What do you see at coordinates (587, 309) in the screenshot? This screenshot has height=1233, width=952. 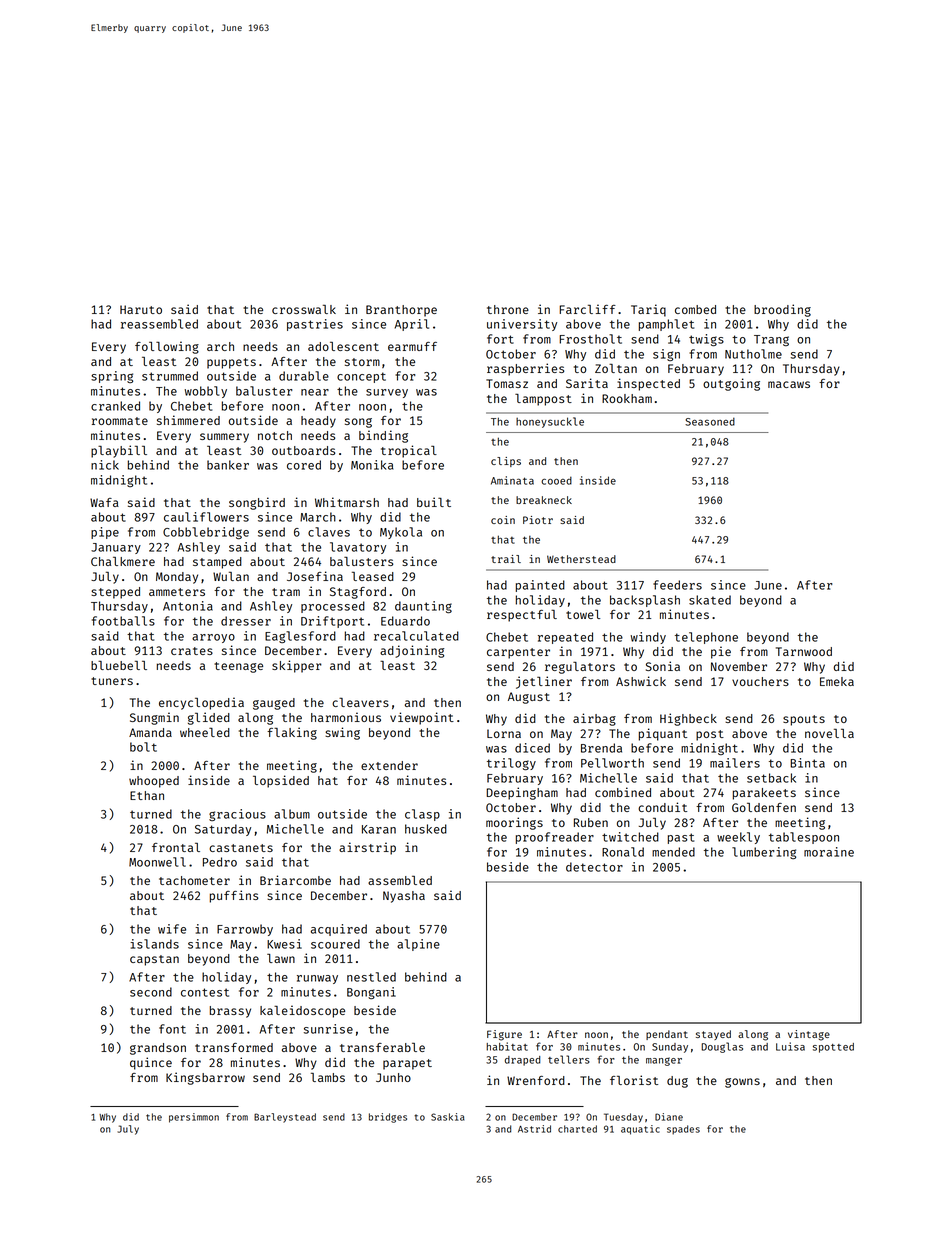 I see `Farcliff` at bounding box center [587, 309].
